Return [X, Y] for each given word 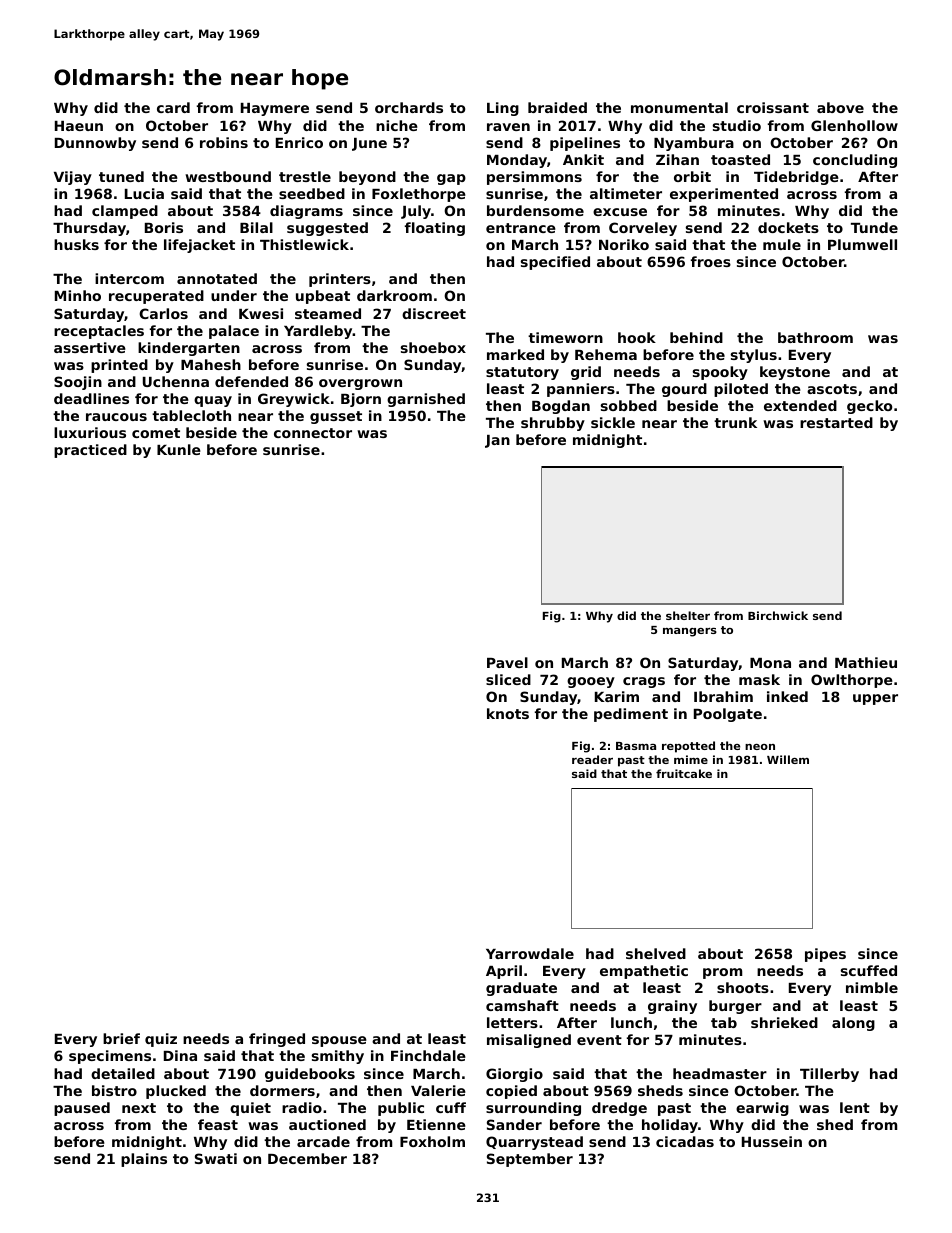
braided [557, 107]
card [173, 107]
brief [121, 1038]
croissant [773, 107]
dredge [619, 1109]
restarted [836, 422]
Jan [497, 441]
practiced [90, 451]
